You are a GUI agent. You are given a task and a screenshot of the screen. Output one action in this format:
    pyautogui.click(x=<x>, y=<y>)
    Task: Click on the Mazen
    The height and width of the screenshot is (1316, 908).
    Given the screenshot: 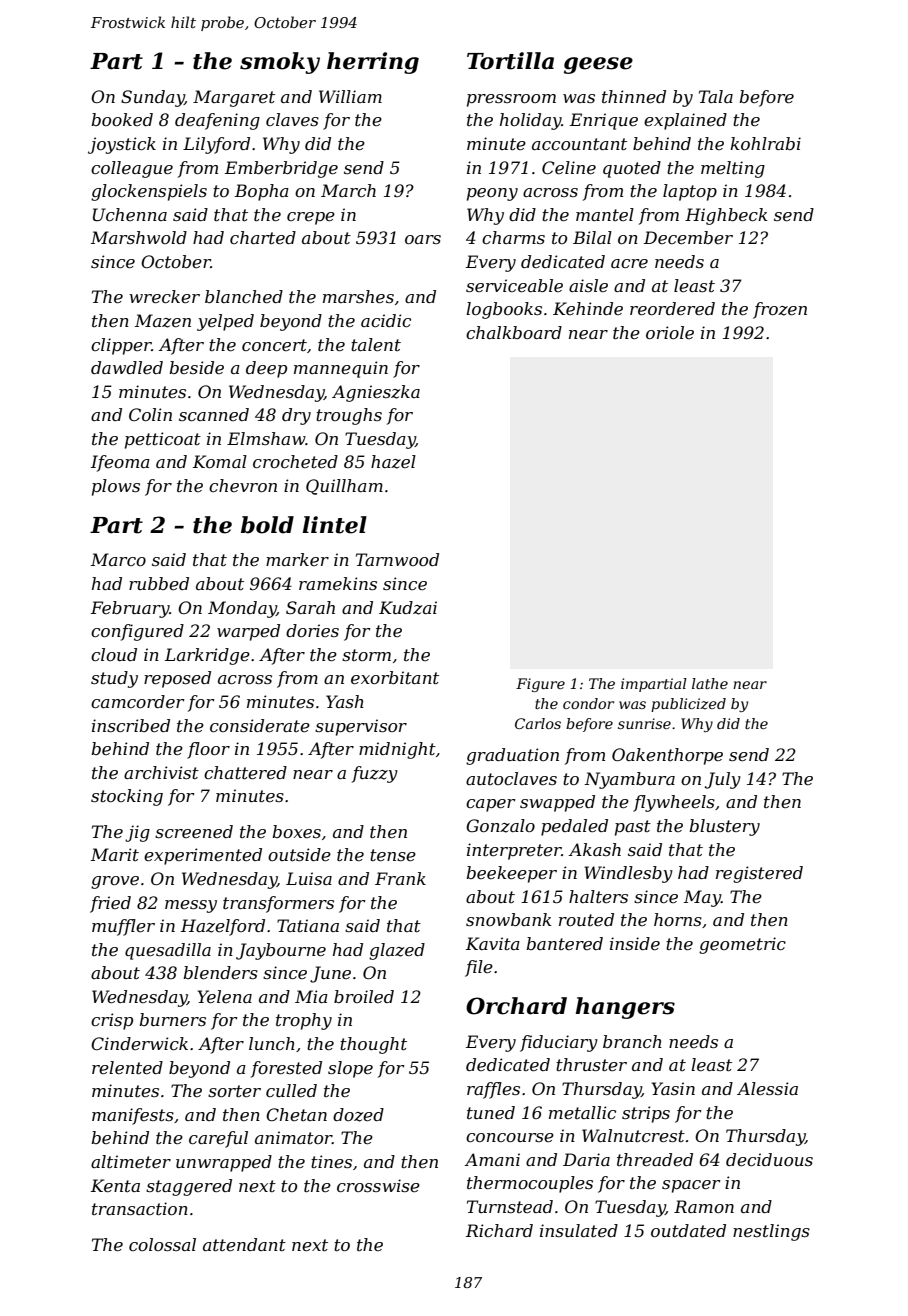 What is the action you would take?
    pyautogui.click(x=163, y=321)
